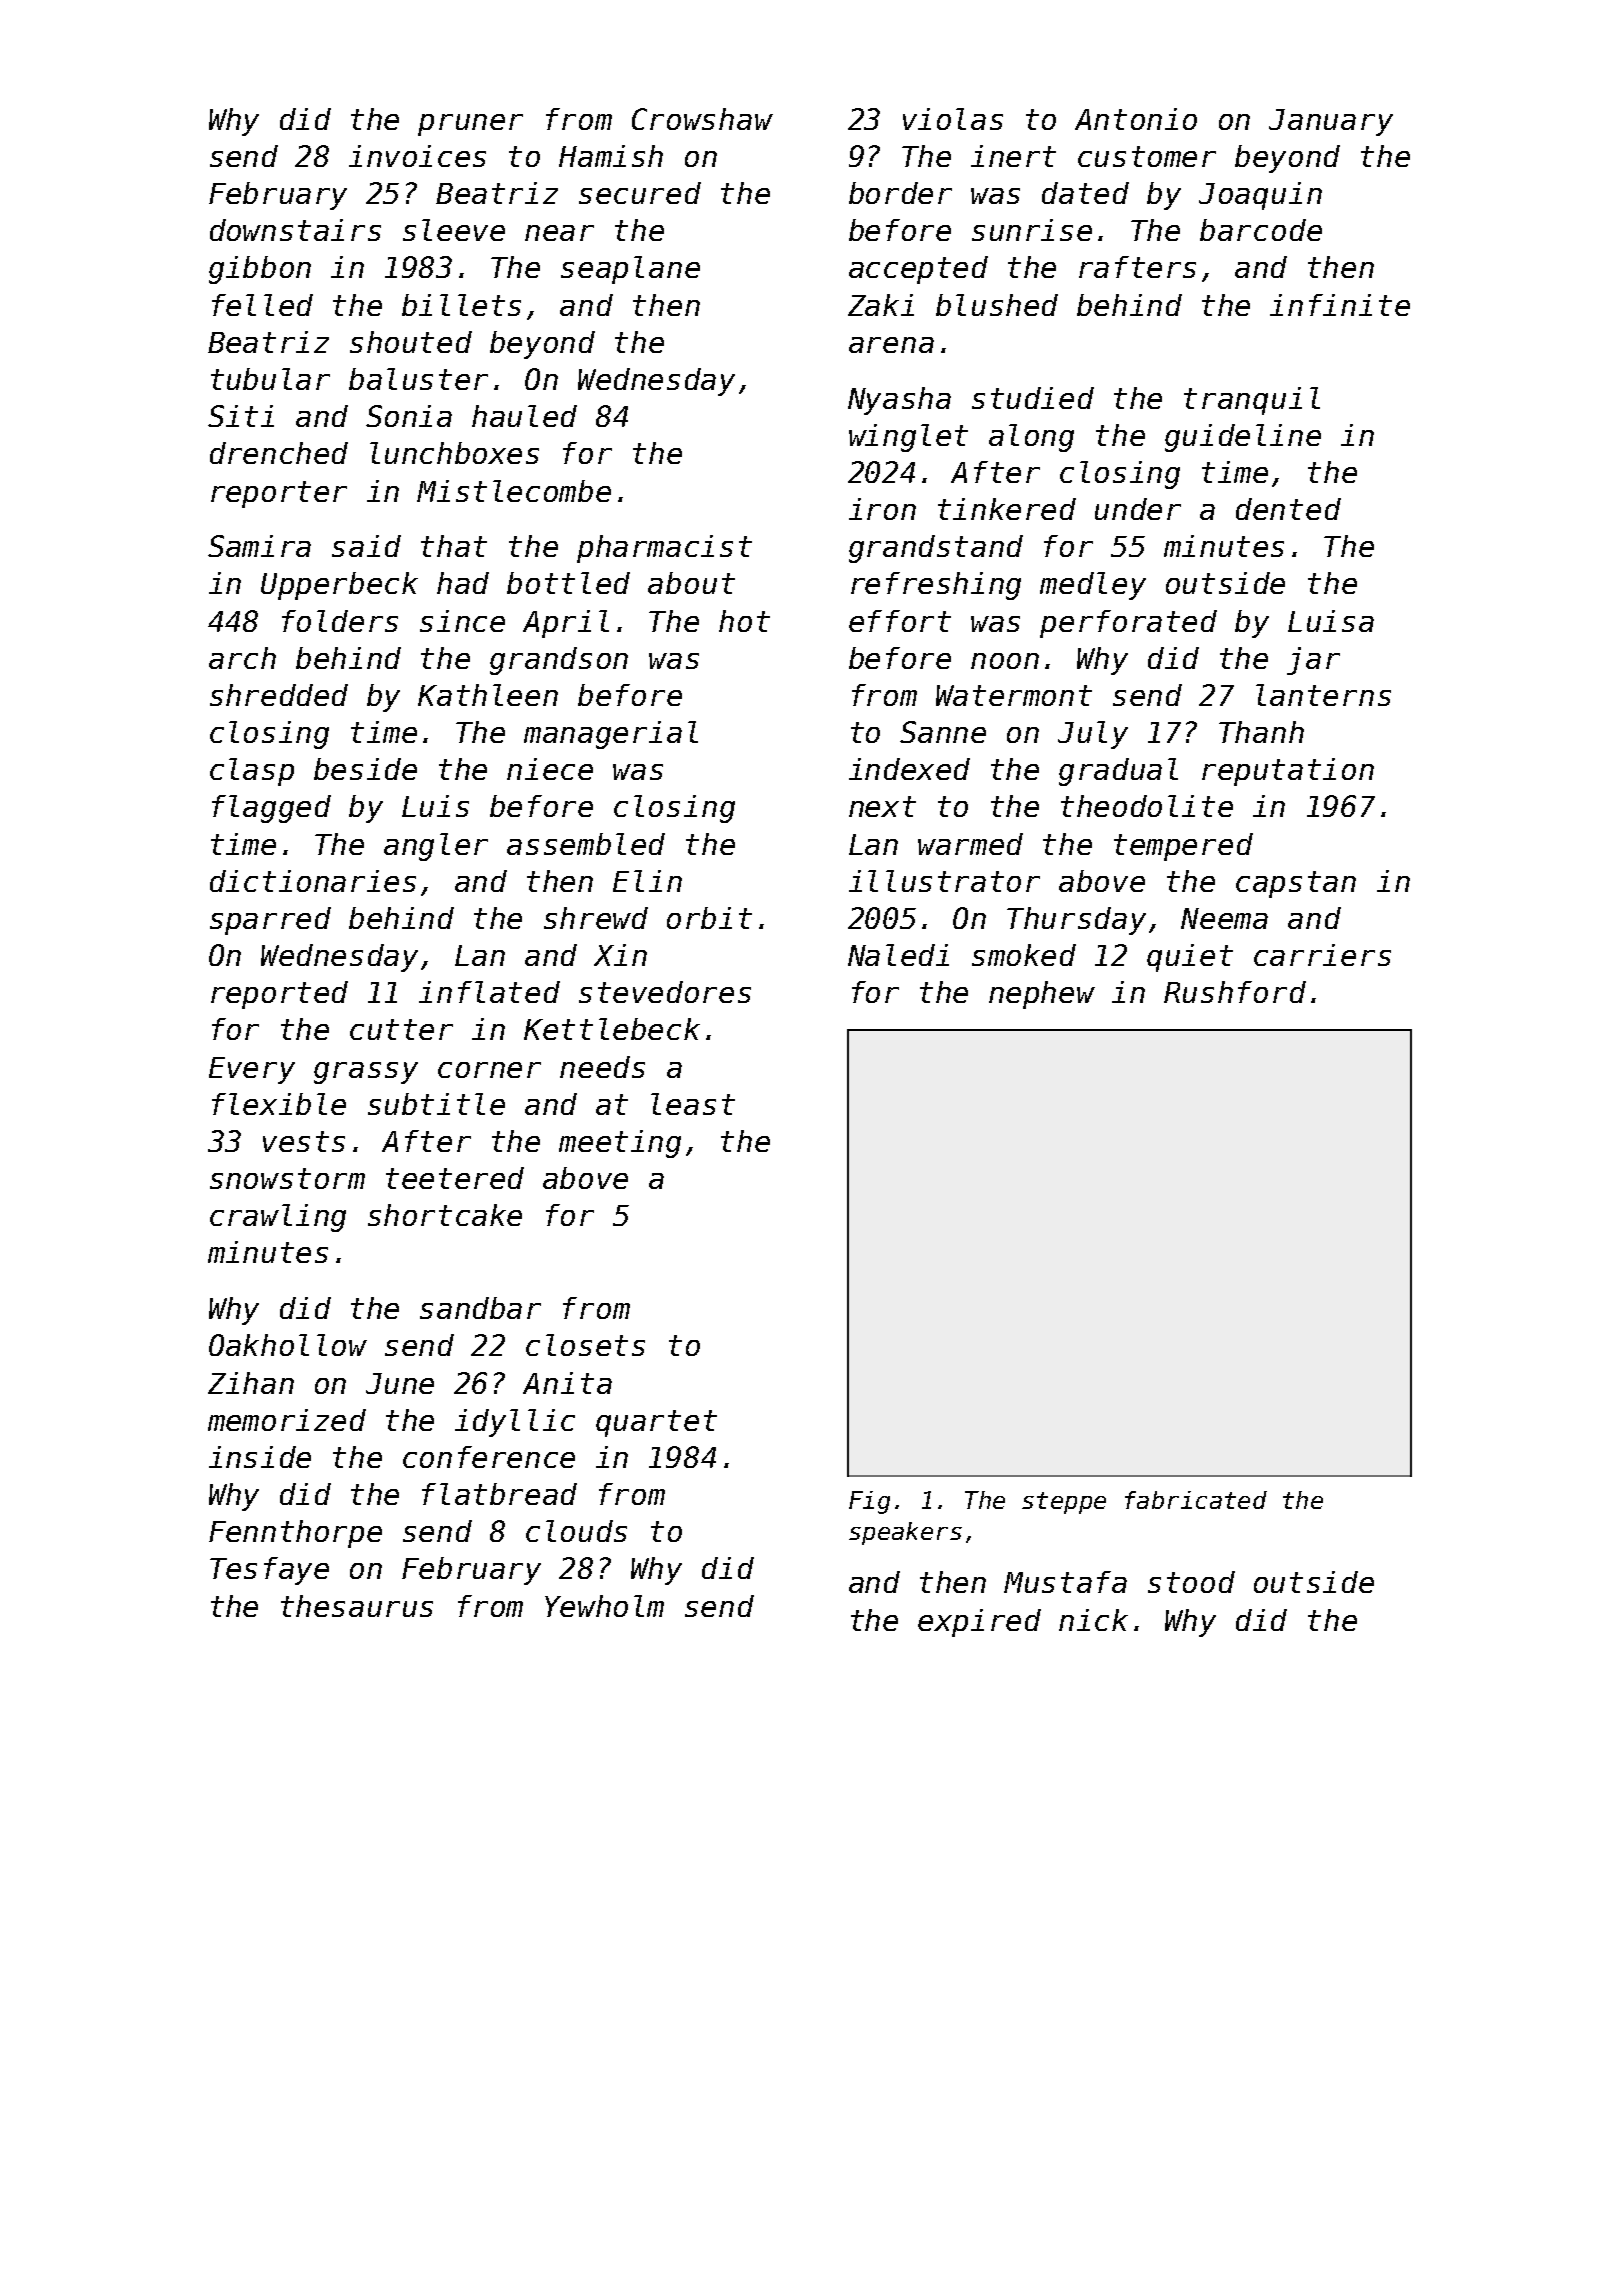 The image size is (1620, 2292). I want to click on January, so click(1331, 122).
